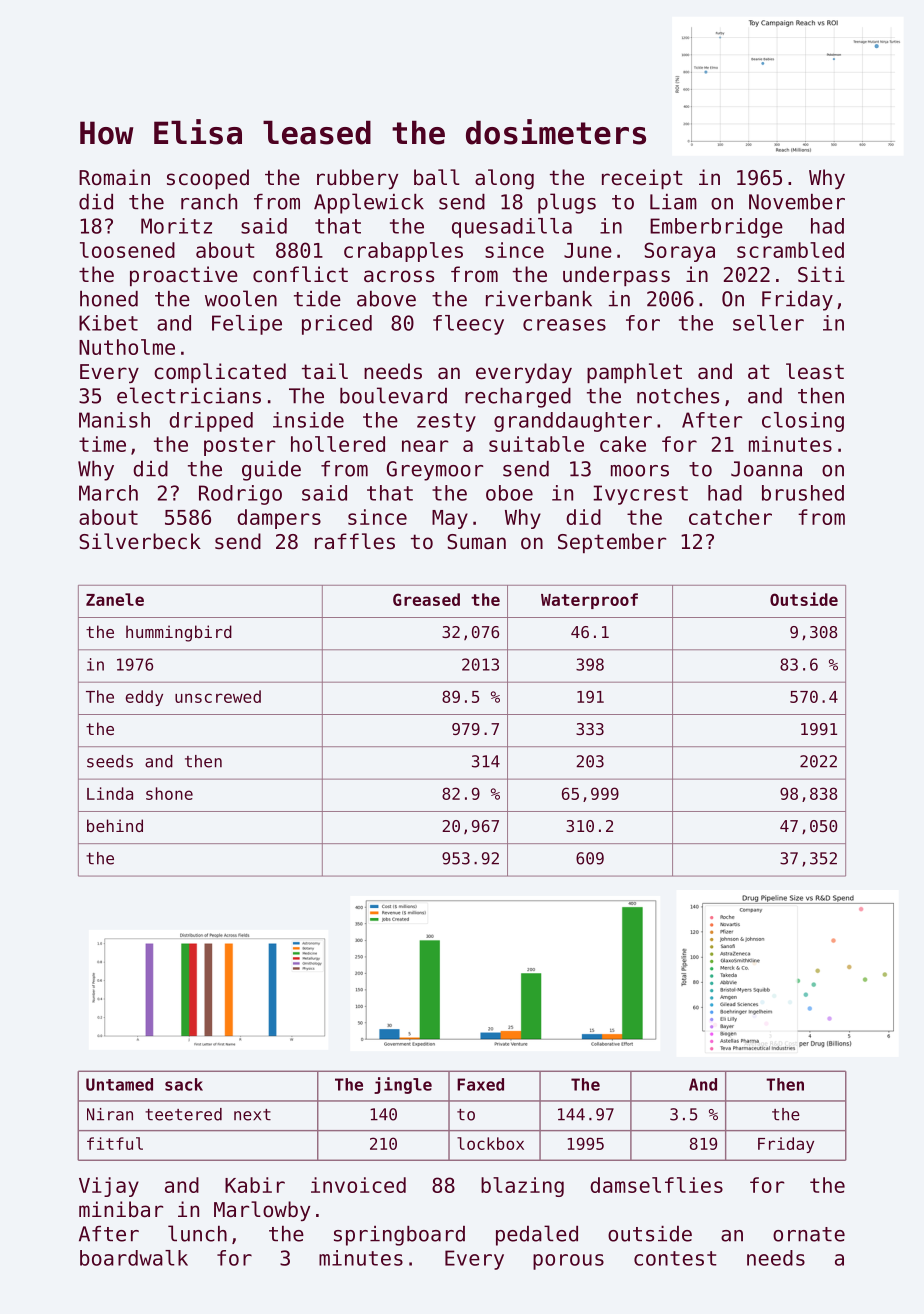 This image has height=1314, width=924. I want to click on eddy, so click(144, 698).
